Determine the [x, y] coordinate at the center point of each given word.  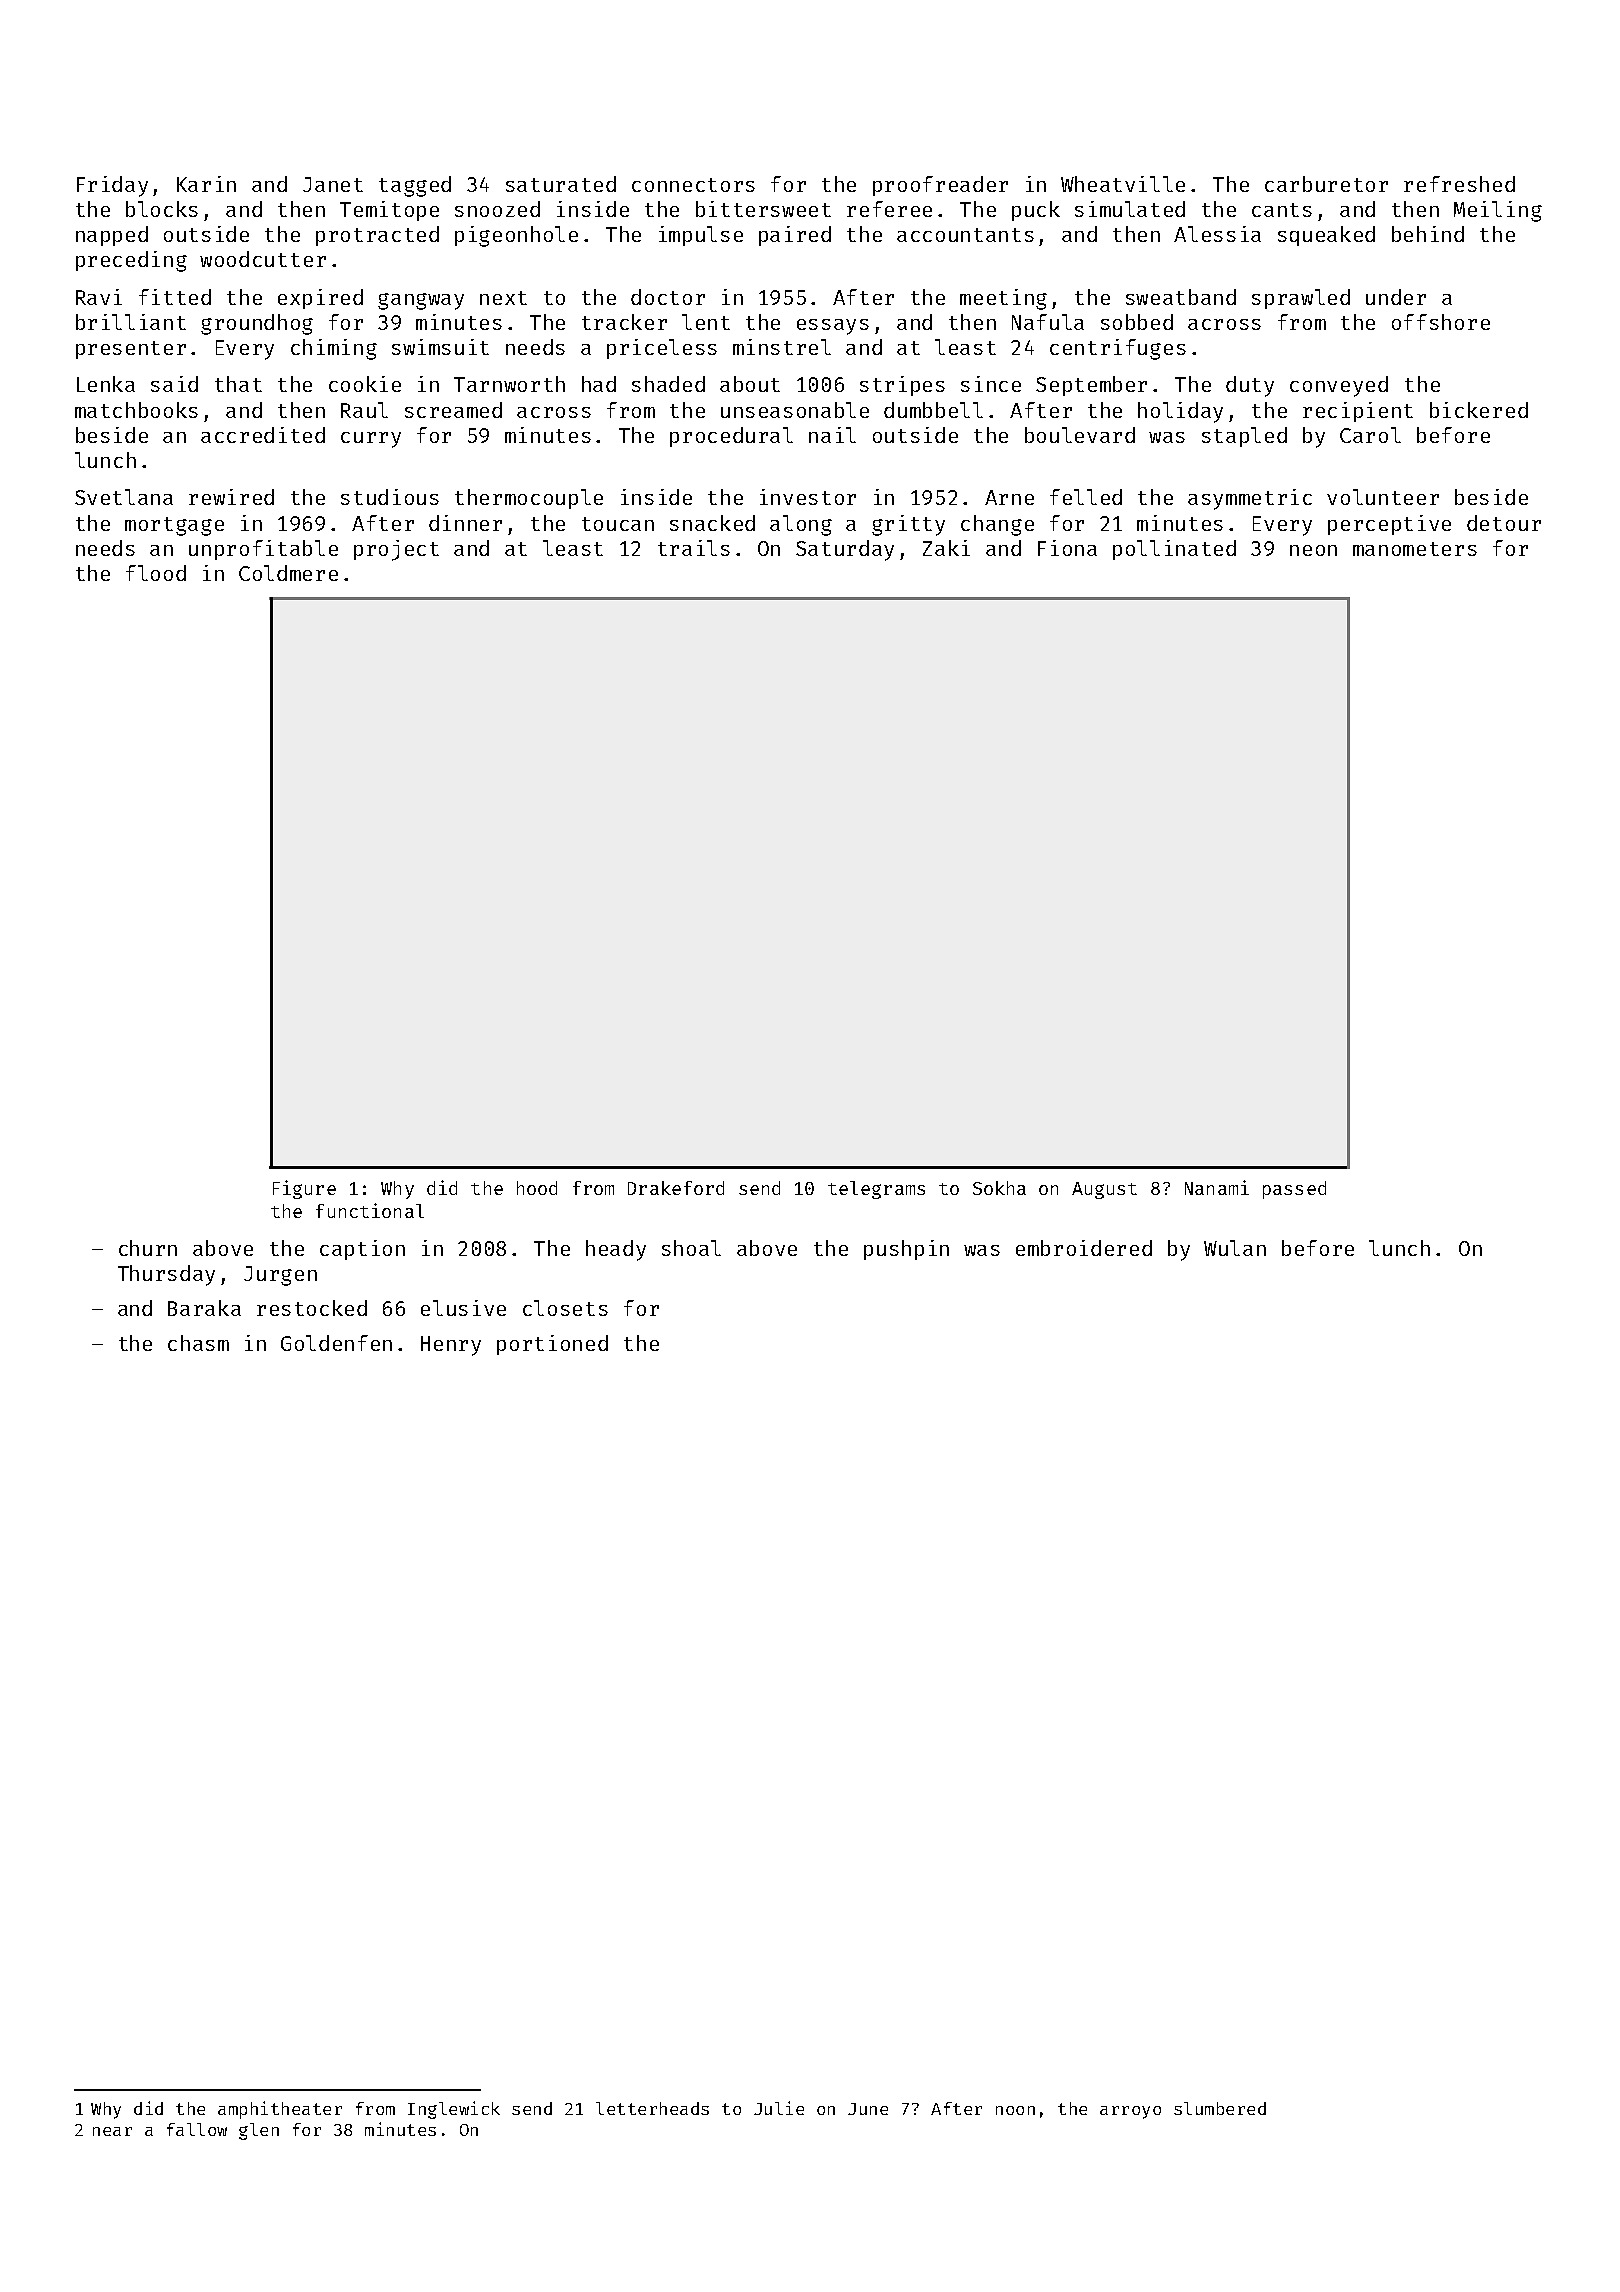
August [1104, 1190]
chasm [198, 1343]
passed [1294, 1190]
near [112, 2131]
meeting [1003, 299]
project [396, 550]
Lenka [106, 384]
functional [370, 1210]
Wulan [1235, 1248]
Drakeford [676, 1188]
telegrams [876, 1190]
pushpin [906, 1250]
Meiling [1498, 211]
